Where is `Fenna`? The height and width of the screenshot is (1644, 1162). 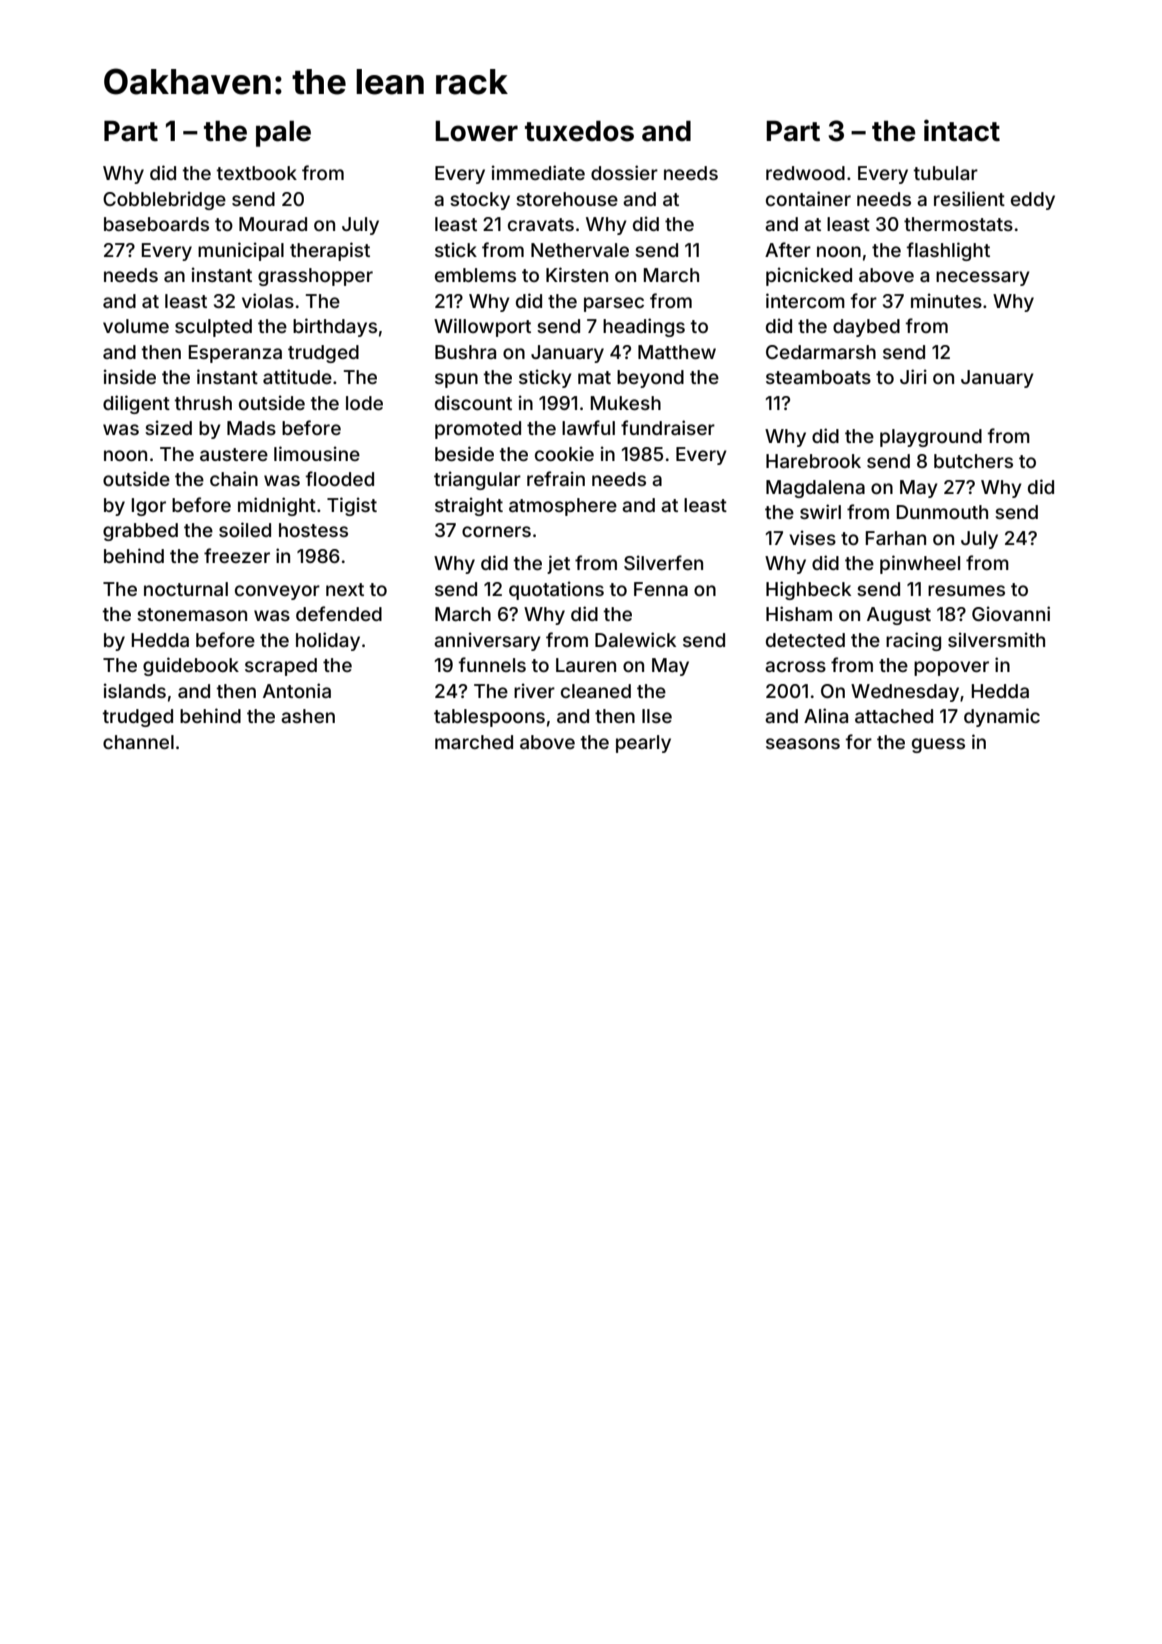
Fenna is located at coordinates (661, 589).
